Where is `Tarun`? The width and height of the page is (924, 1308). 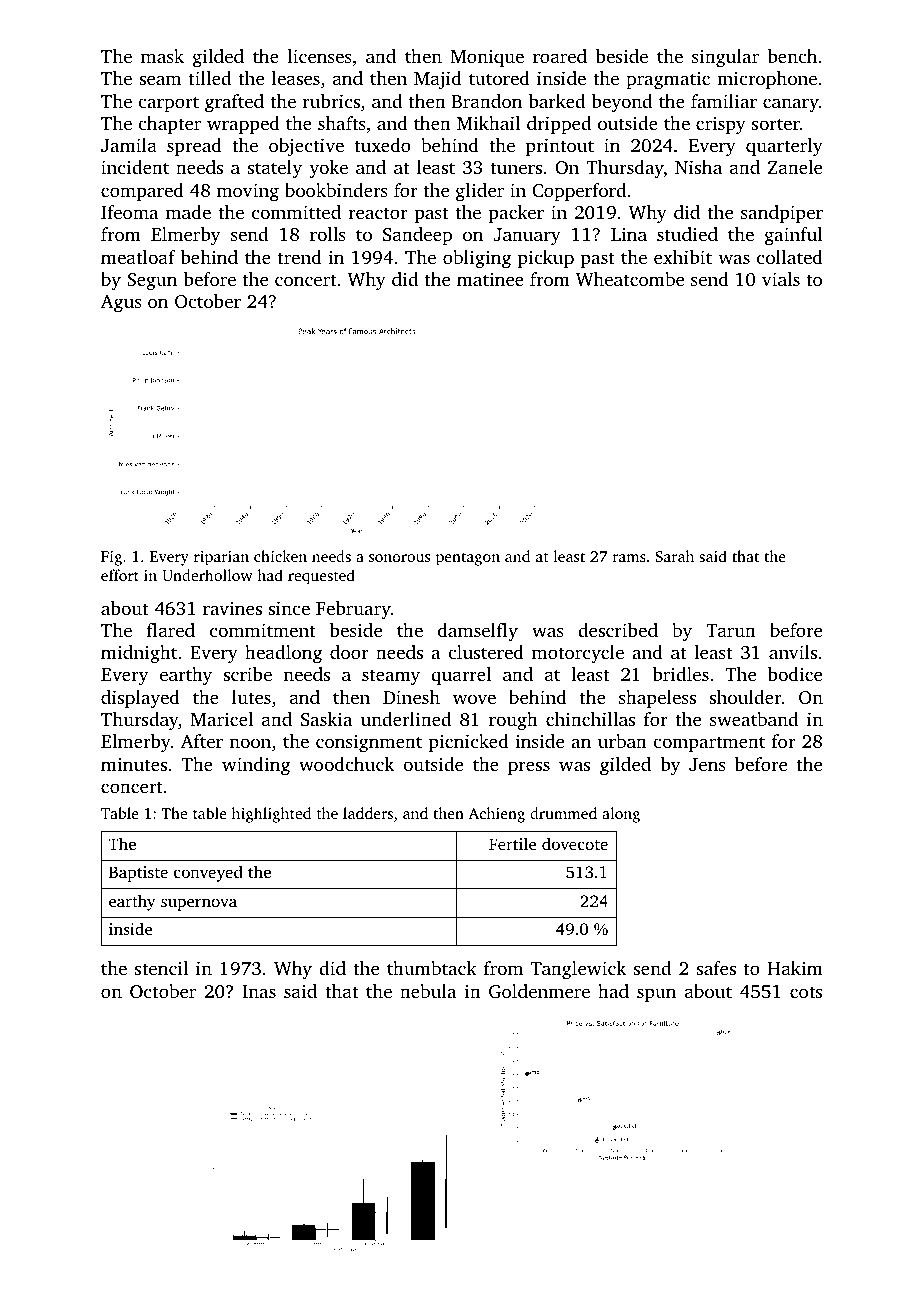
Tarun is located at coordinates (731, 630).
